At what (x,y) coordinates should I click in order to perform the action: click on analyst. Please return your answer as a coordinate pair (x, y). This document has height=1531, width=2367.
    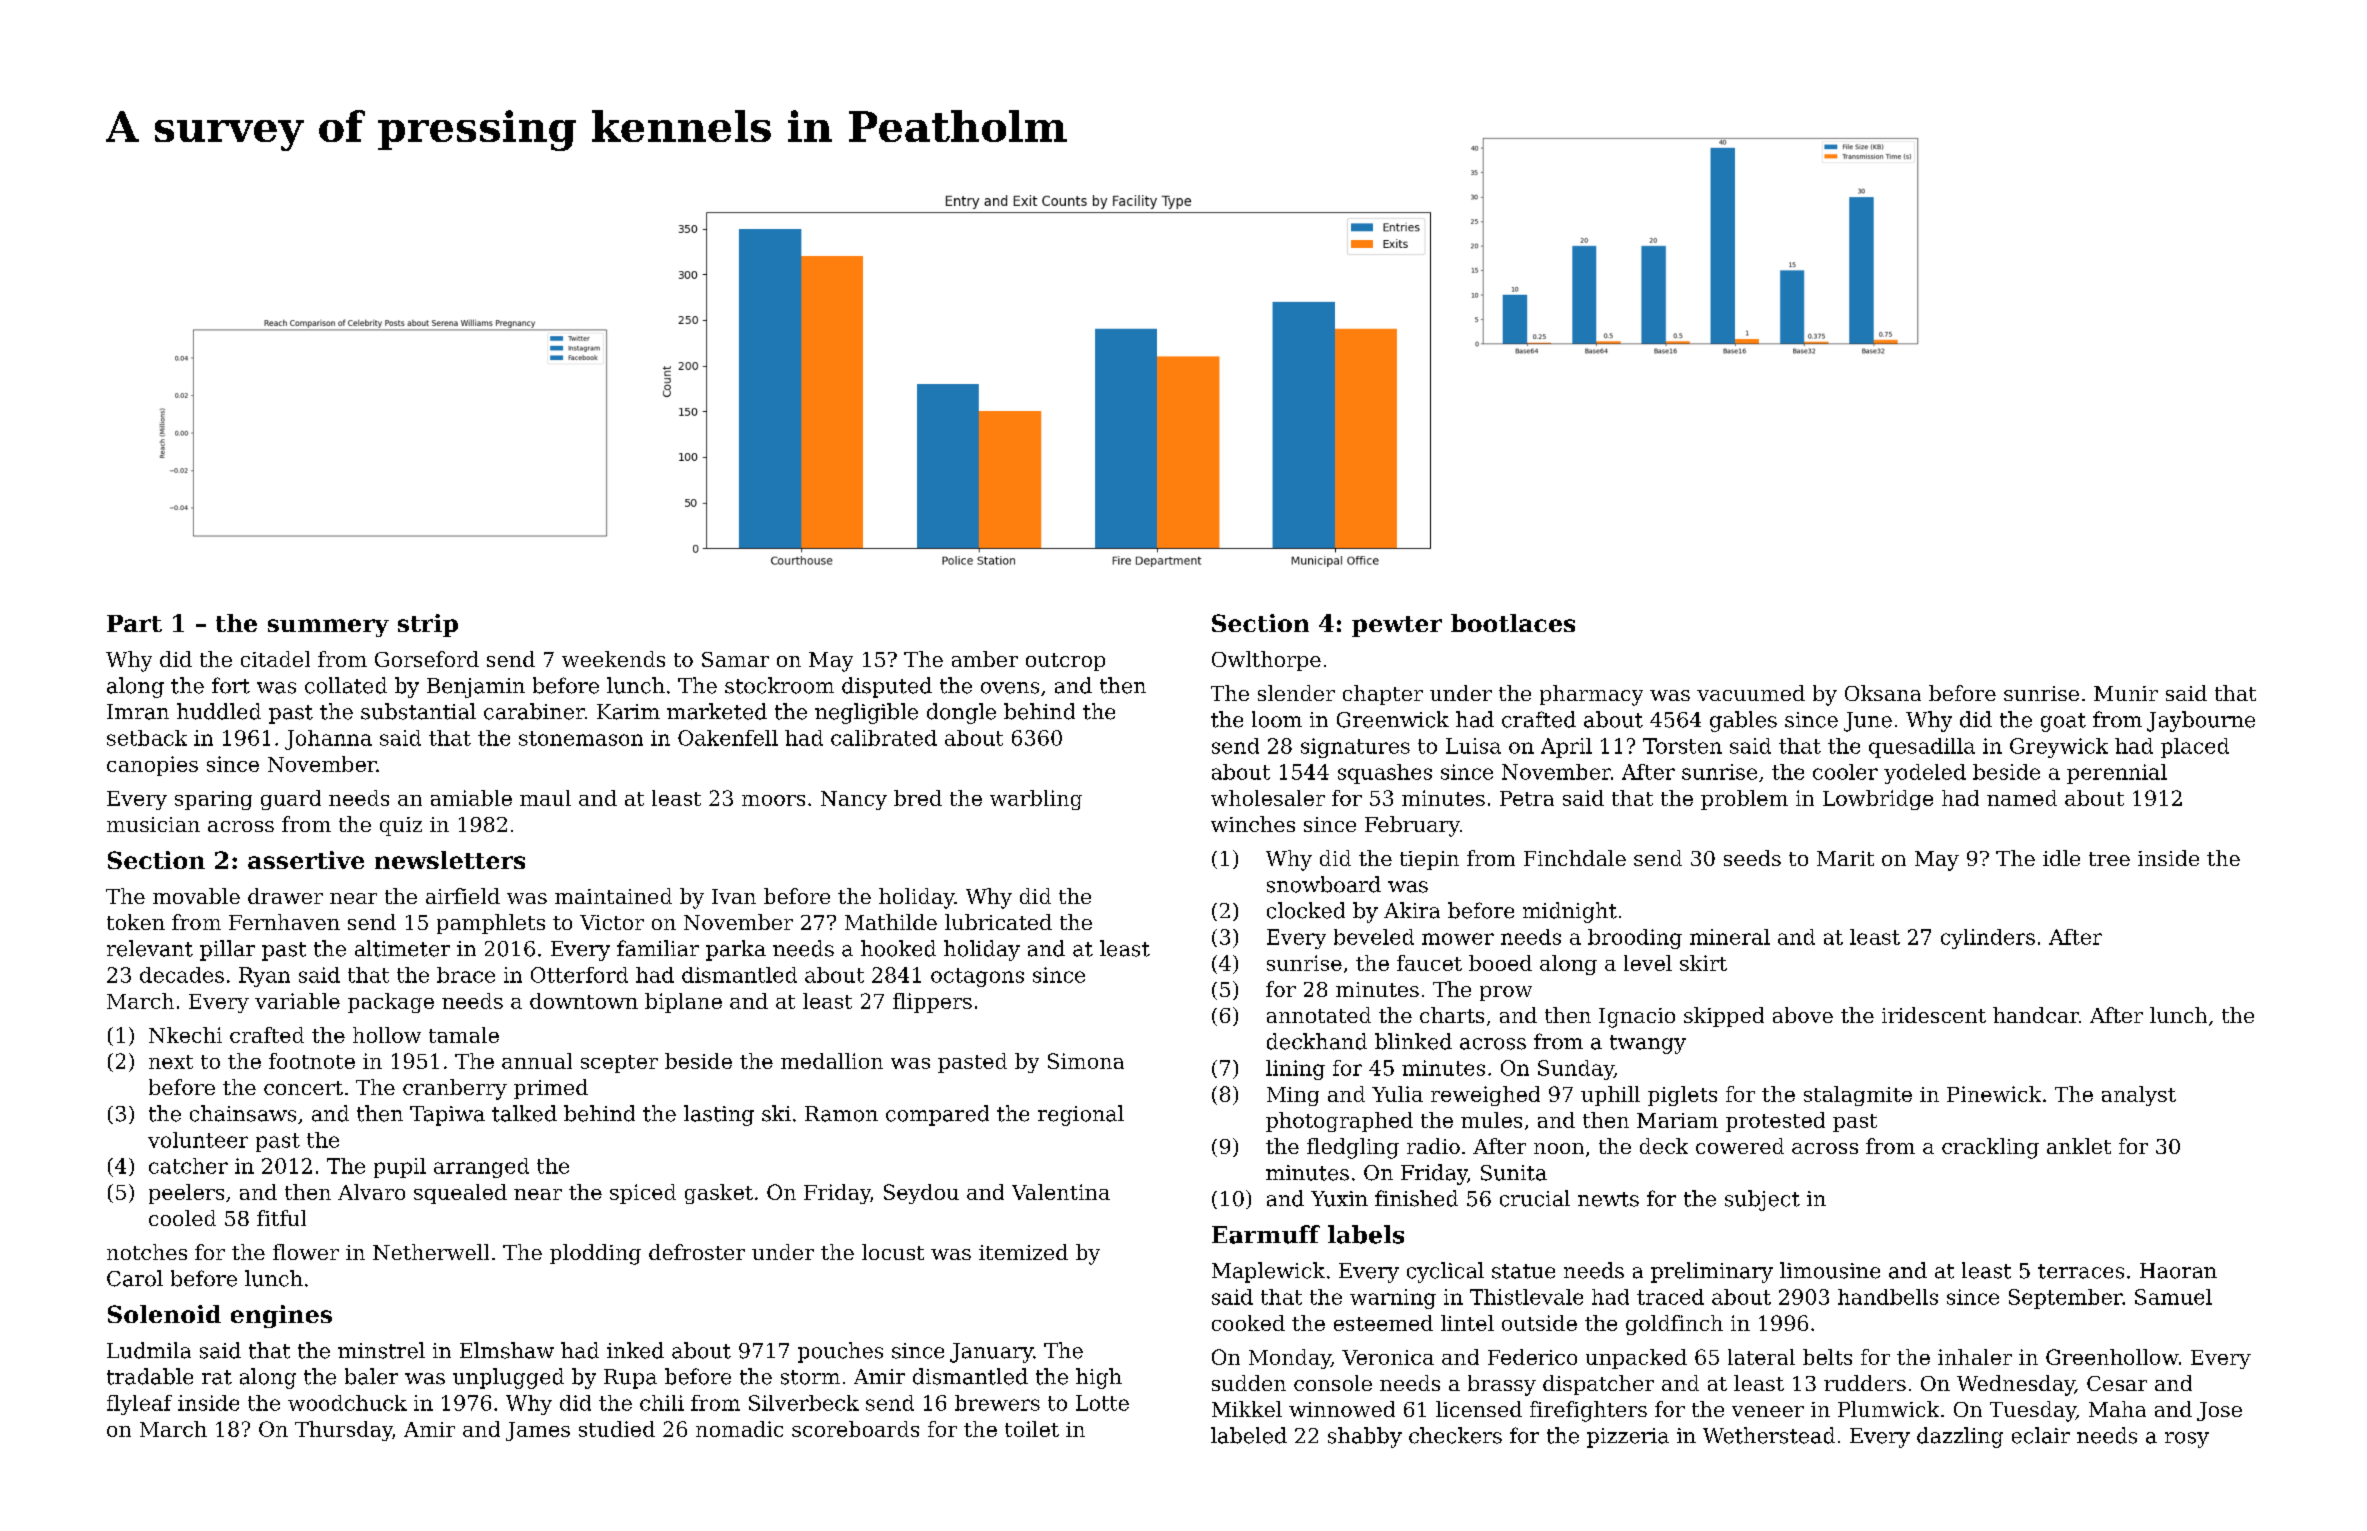
    Looking at the image, I should click on (2139, 1096).
